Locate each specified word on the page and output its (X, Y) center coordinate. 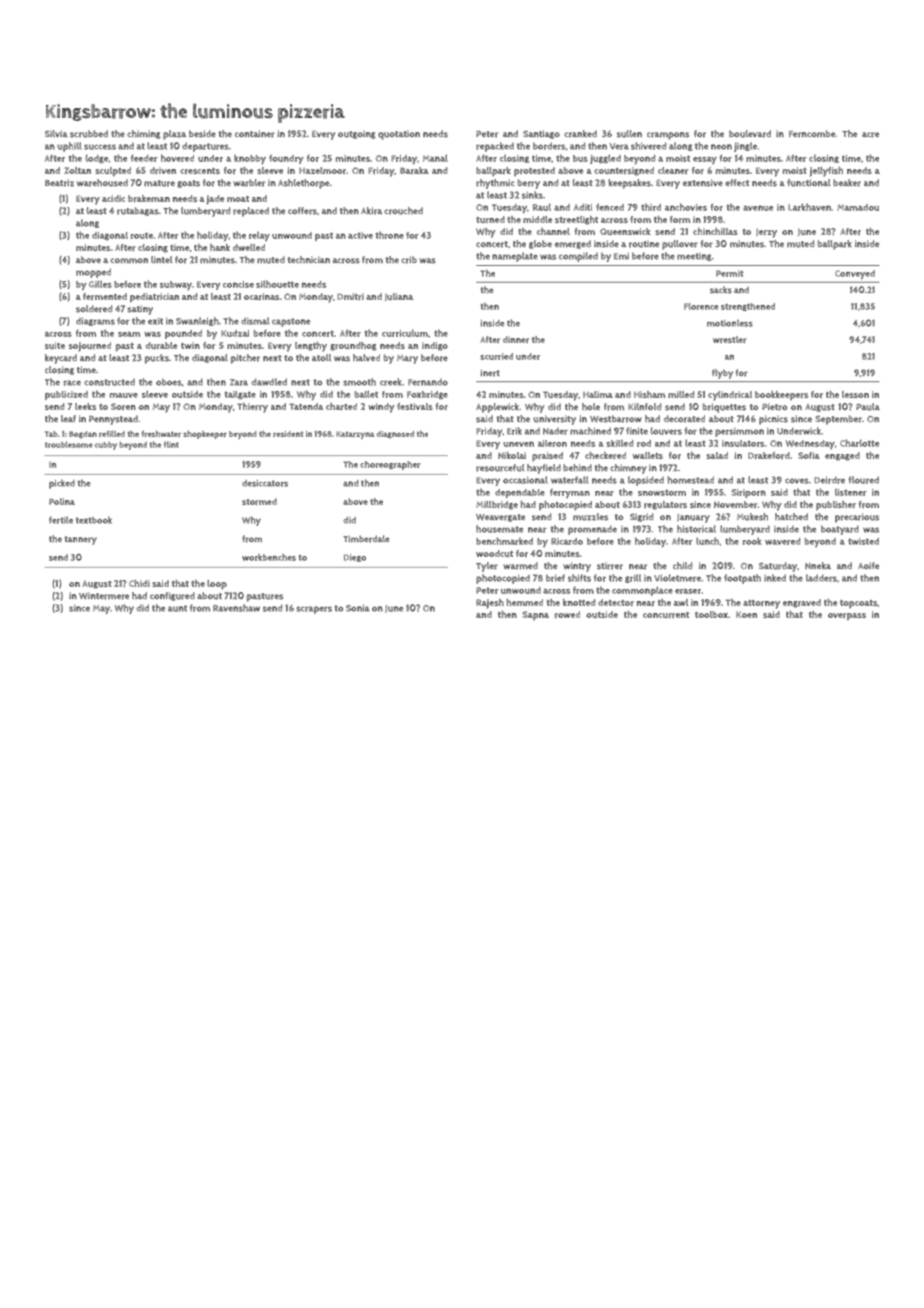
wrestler (729, 339)
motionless (730, 323)
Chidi (139, 583)
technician (308, 259)
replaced (251, 212)
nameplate (515, 257)
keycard (61, 359)
